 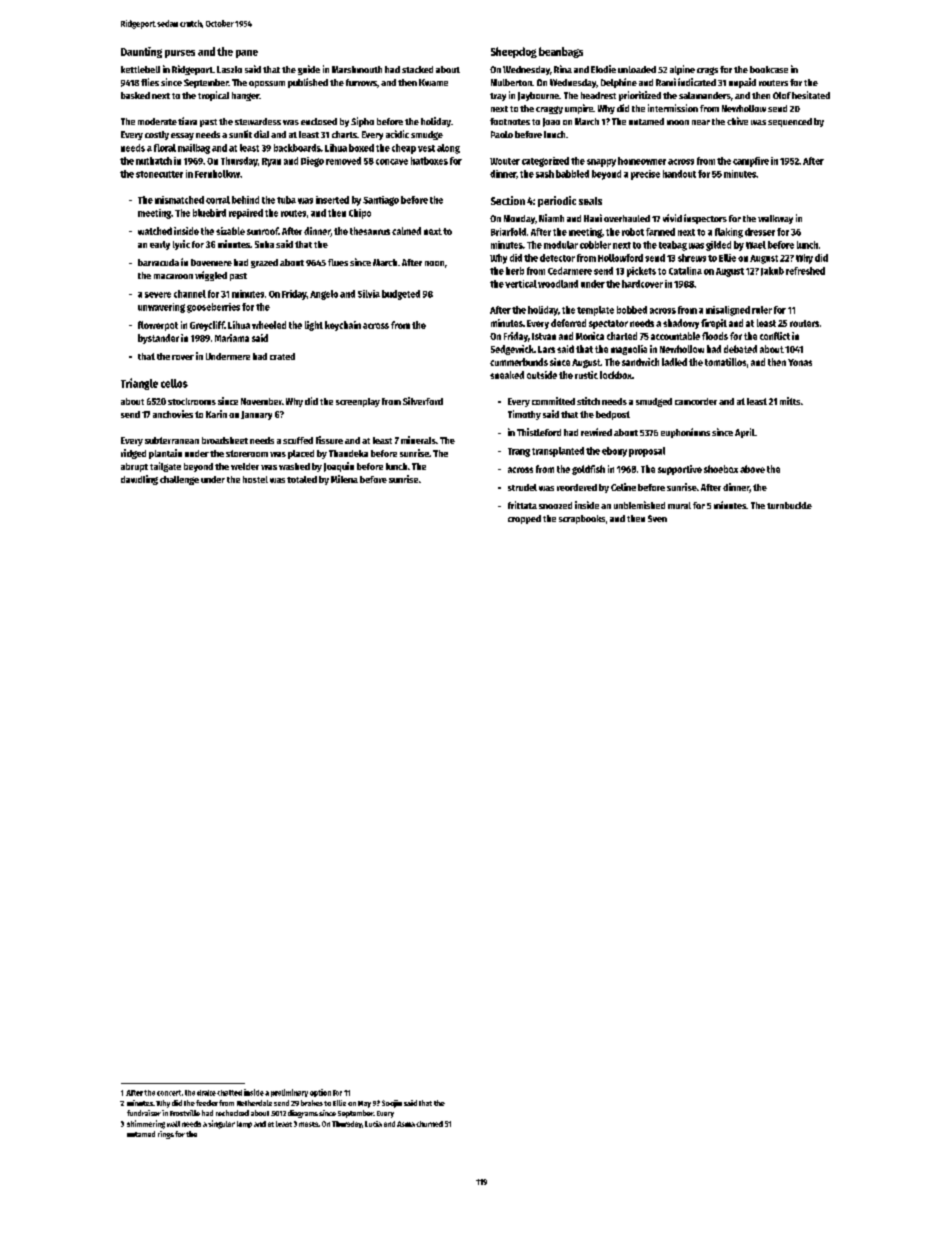 I want to click on challenge, so click(x=179, y=480).
